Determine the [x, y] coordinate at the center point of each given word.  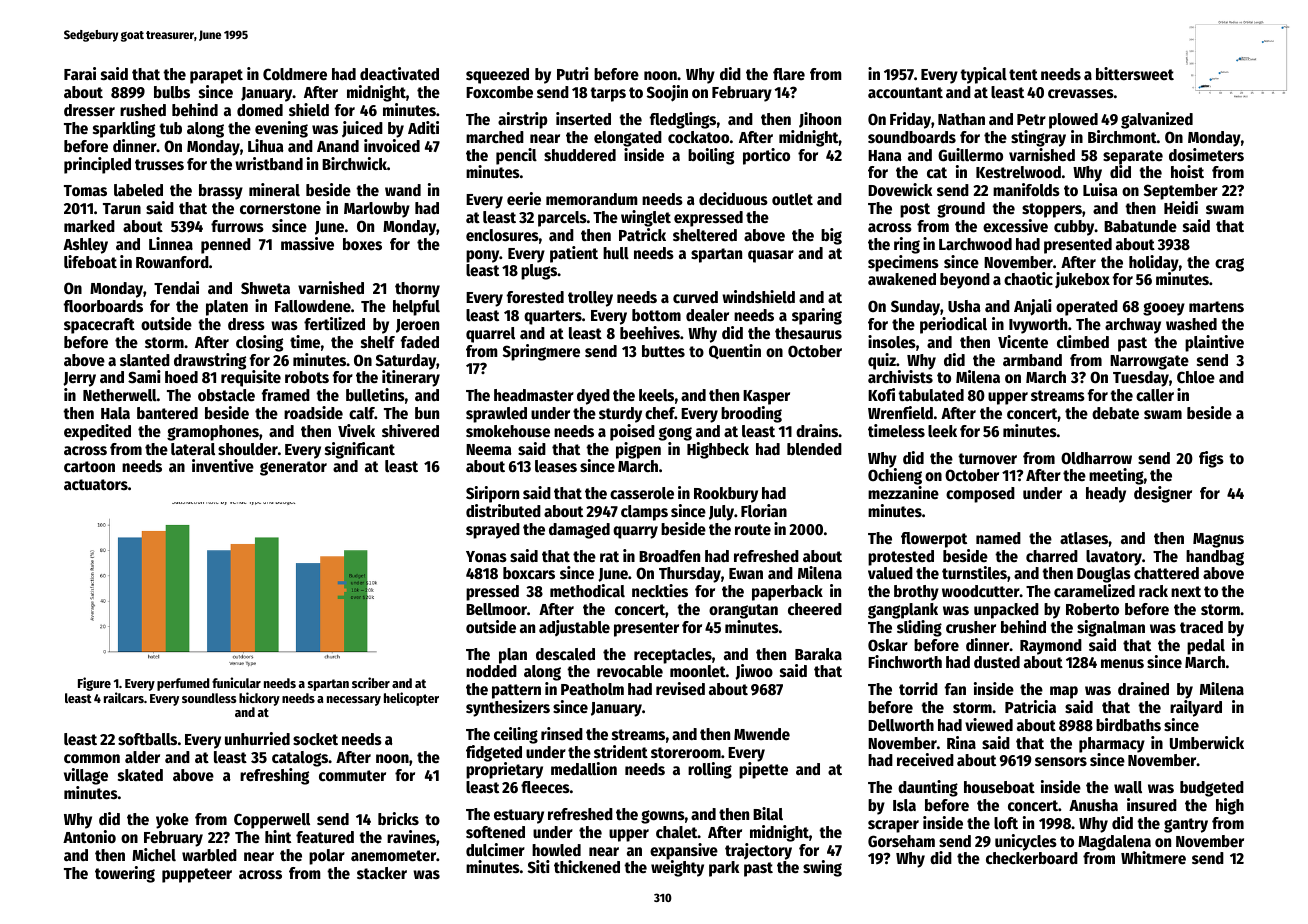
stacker [382, 873]
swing [822, 868]
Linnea [171, 244]
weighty [677, 868]
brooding [751, 414]
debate [1115, 413]
